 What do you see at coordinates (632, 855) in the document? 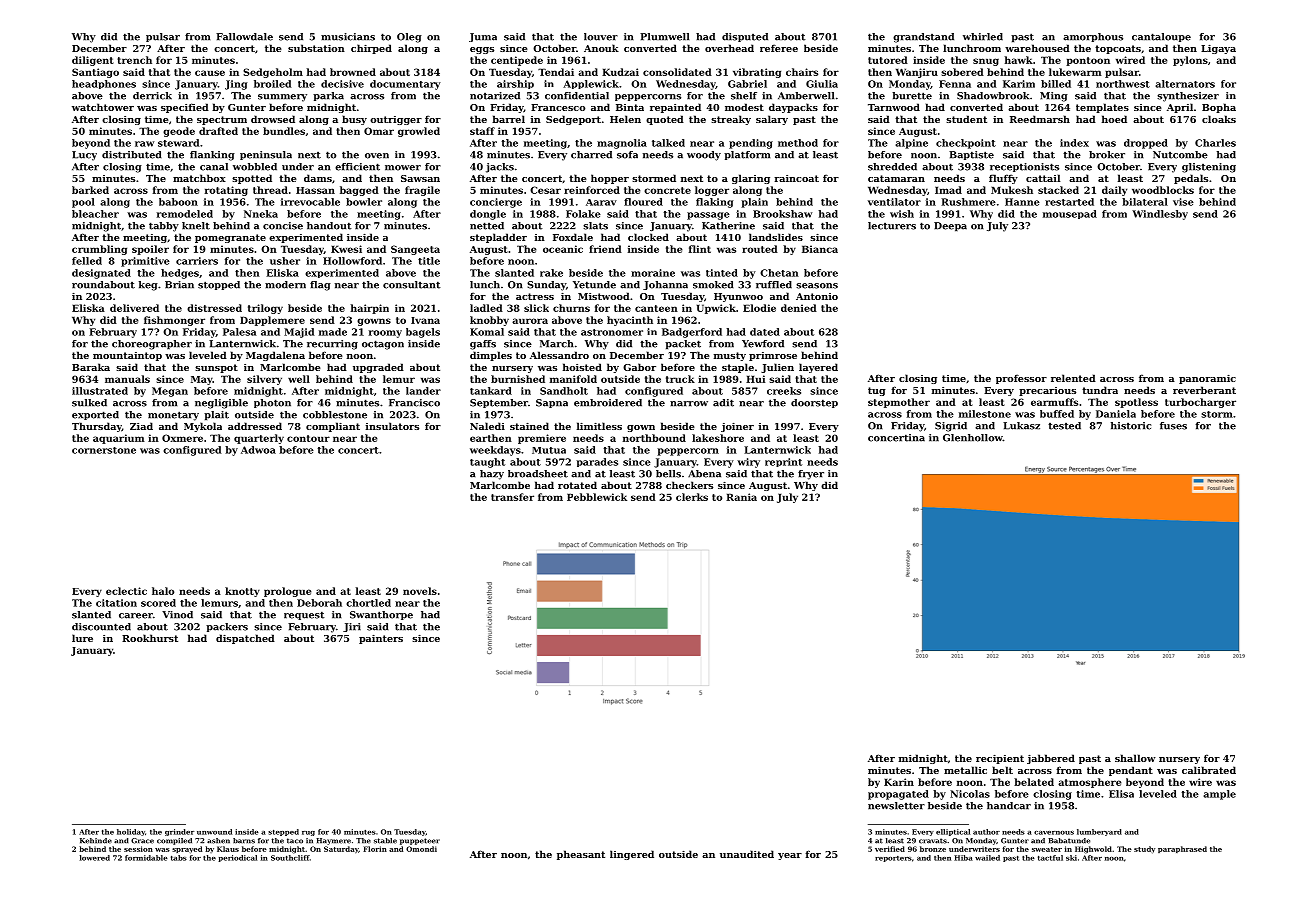
I see `lingered` at bounding box center [632, 855].
